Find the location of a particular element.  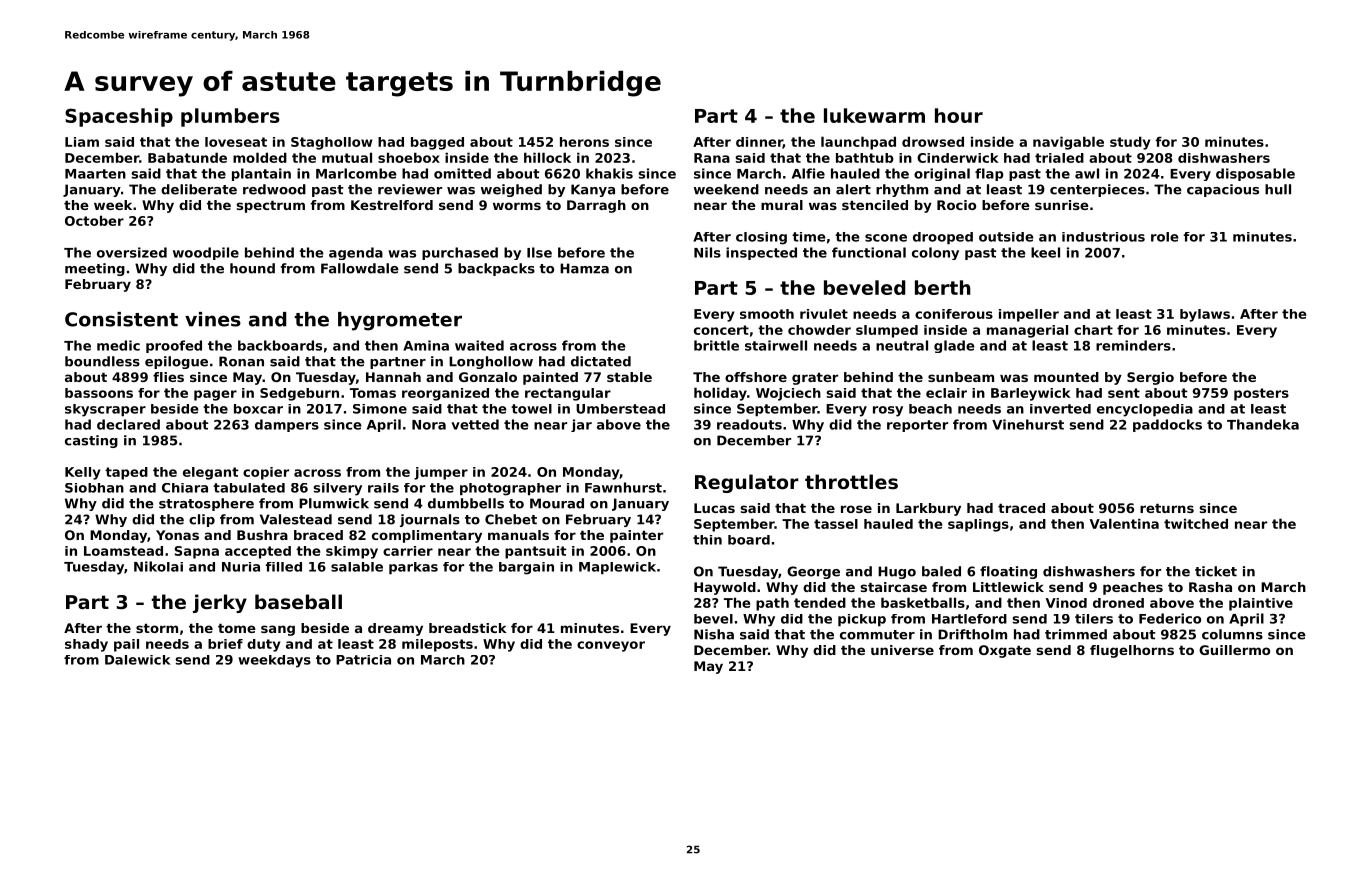

bagged is located at coordinates (437, 143).
